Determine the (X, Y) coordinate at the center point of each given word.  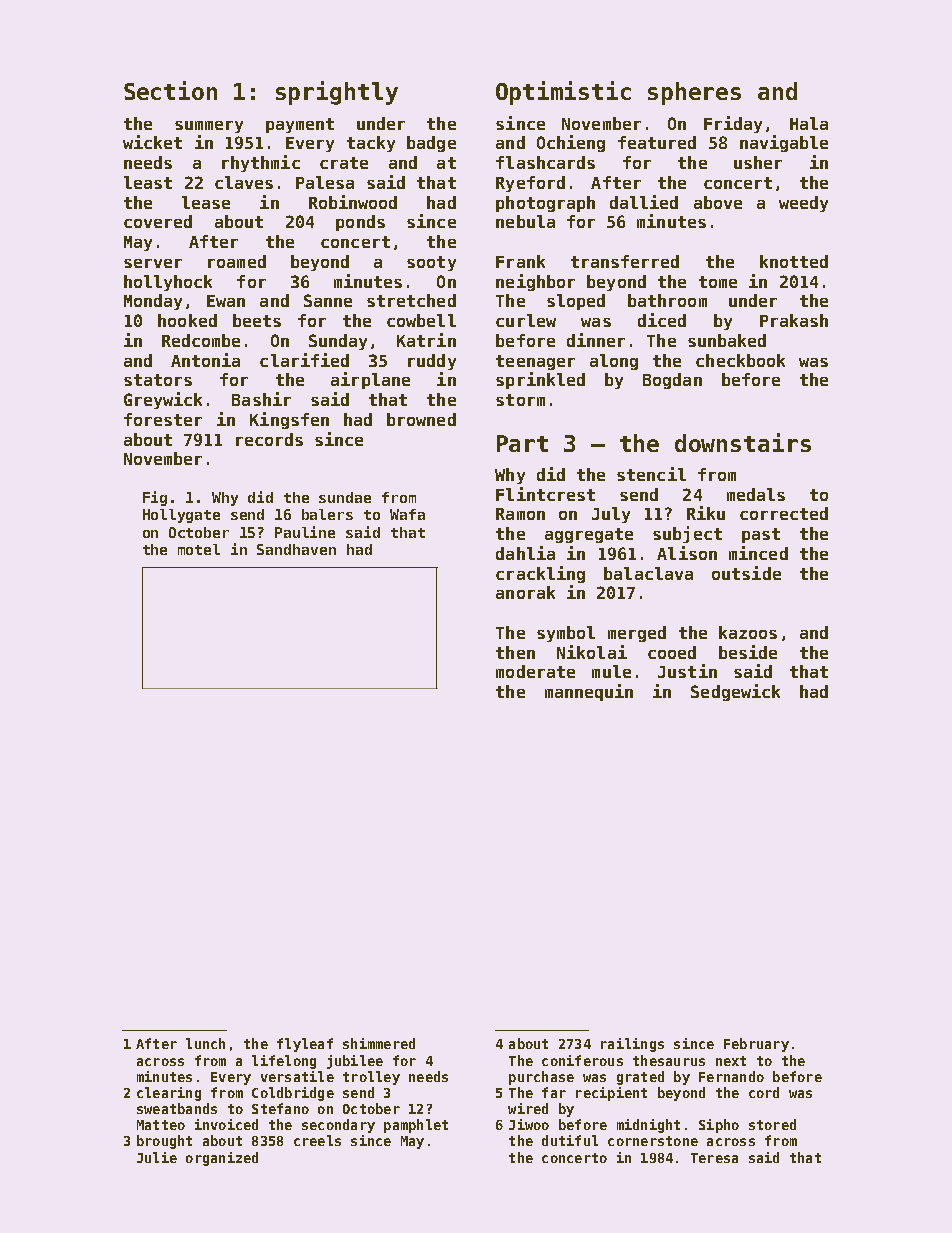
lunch (205, 1043)
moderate (535, 671)
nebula (525, 221)
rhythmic (261, 163)
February (756, 1045)
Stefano (280, 1108)
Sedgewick (735, 692)
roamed (237, 261)
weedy (803, 204)
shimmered (379, 1043)
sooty (431, 263)
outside (746, 573)
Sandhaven (296, 549)
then (515, 652)
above (718, 202)
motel (199, 549)
